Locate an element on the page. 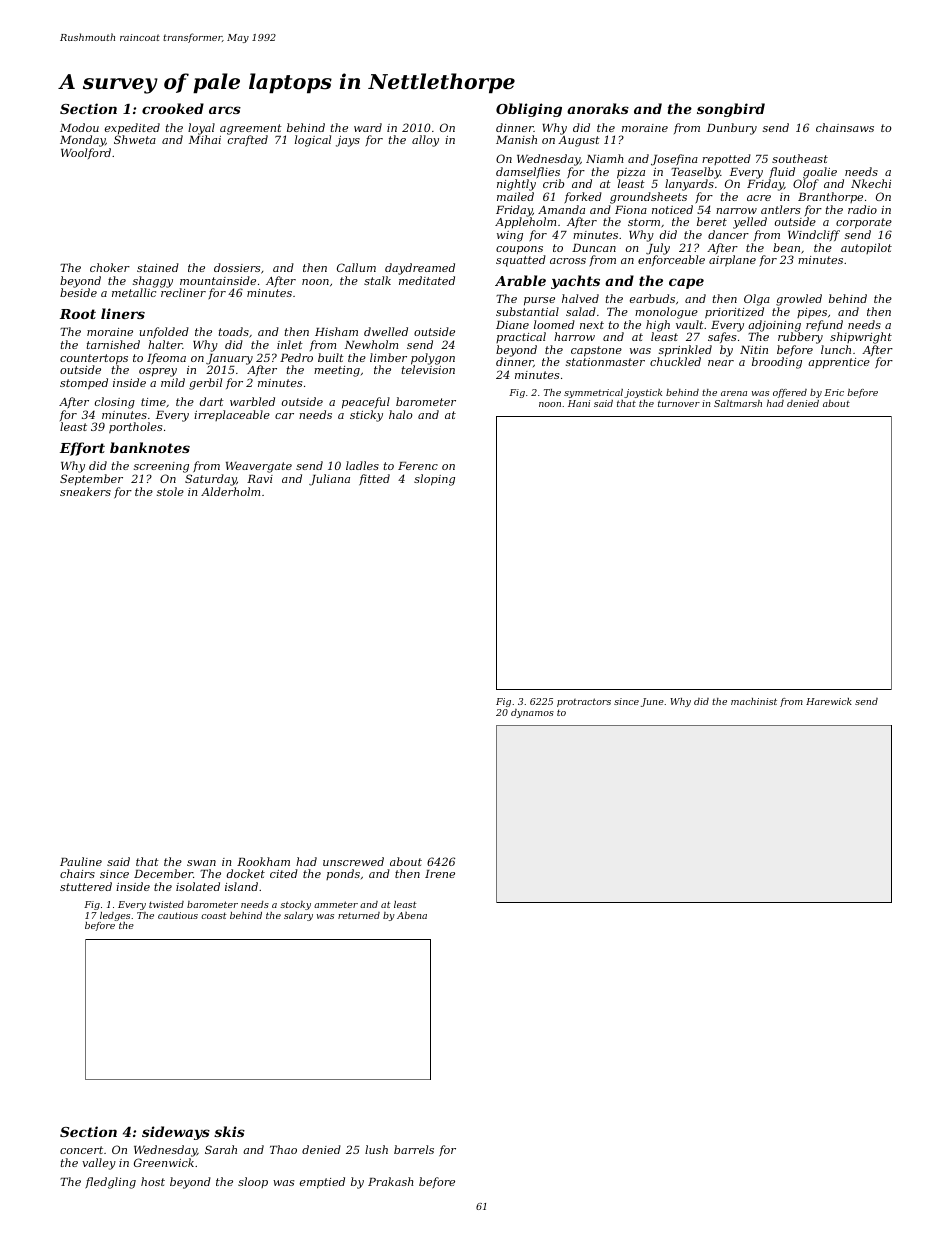 The width and height of the page is (952, 1233). Abena is located at coordinates (412, 915).
